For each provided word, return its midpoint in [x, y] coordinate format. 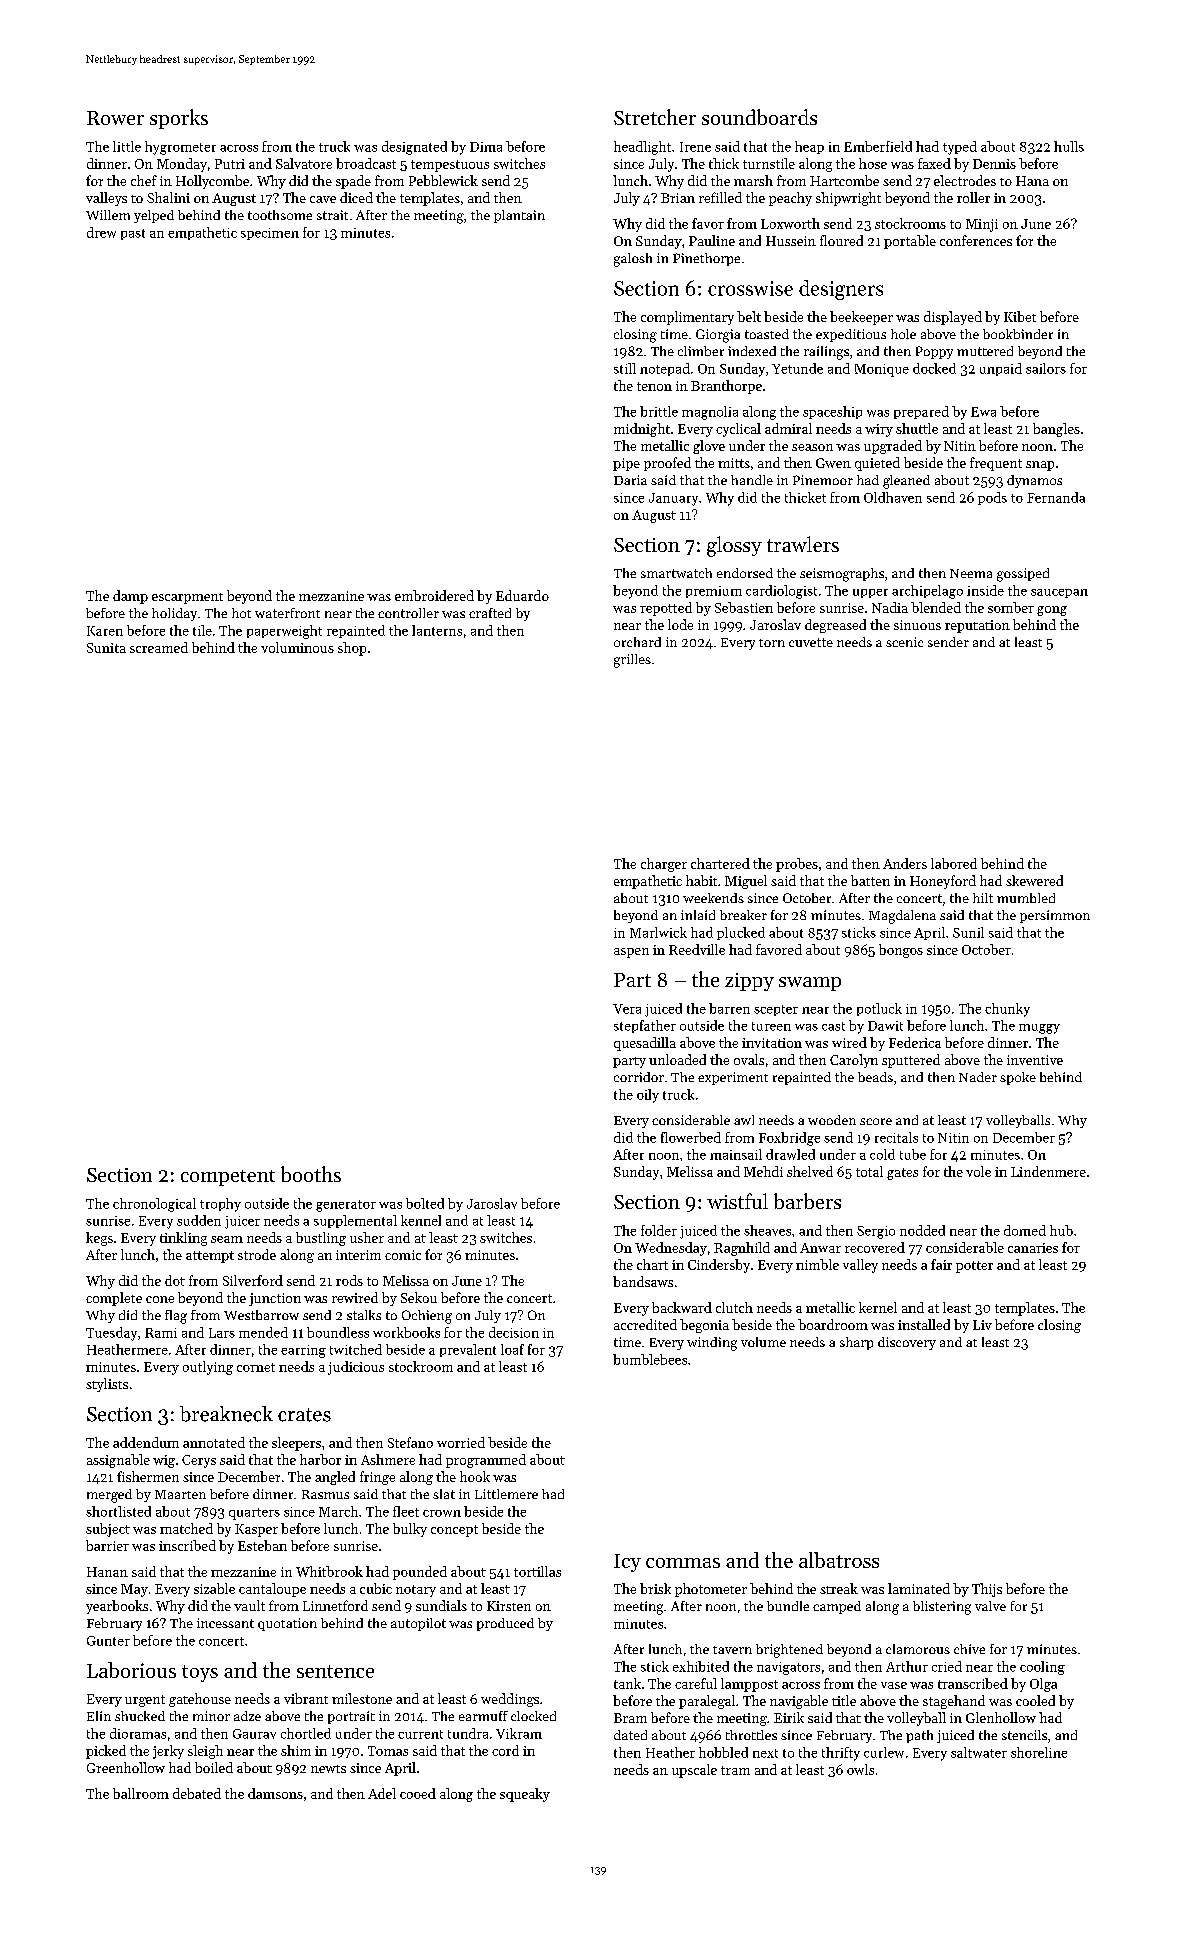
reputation [977, 626]
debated [197, 1793]
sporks [179, 119]
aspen [631, 953]
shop [352, 649]
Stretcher [655, 117]
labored [954, 863]
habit [701, 880]
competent [228, 1178]
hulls [1069, 146]
